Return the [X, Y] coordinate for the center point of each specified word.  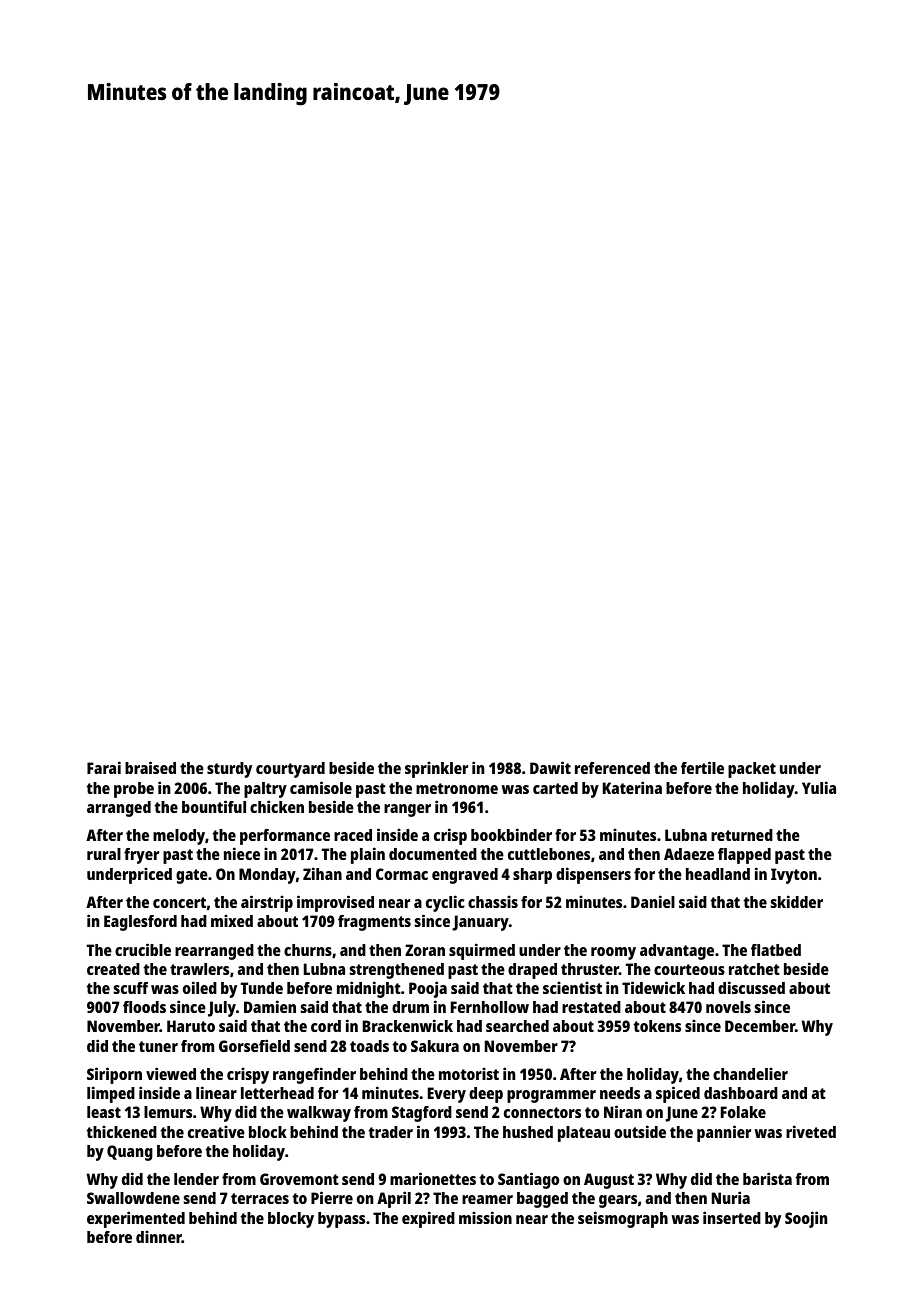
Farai [104, 767]
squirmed [482, 951]
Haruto [191, 1026]
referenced [612, 768]
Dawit [550, 767]
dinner [159, 1236]
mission [485, 1217]
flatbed [776, 950]
